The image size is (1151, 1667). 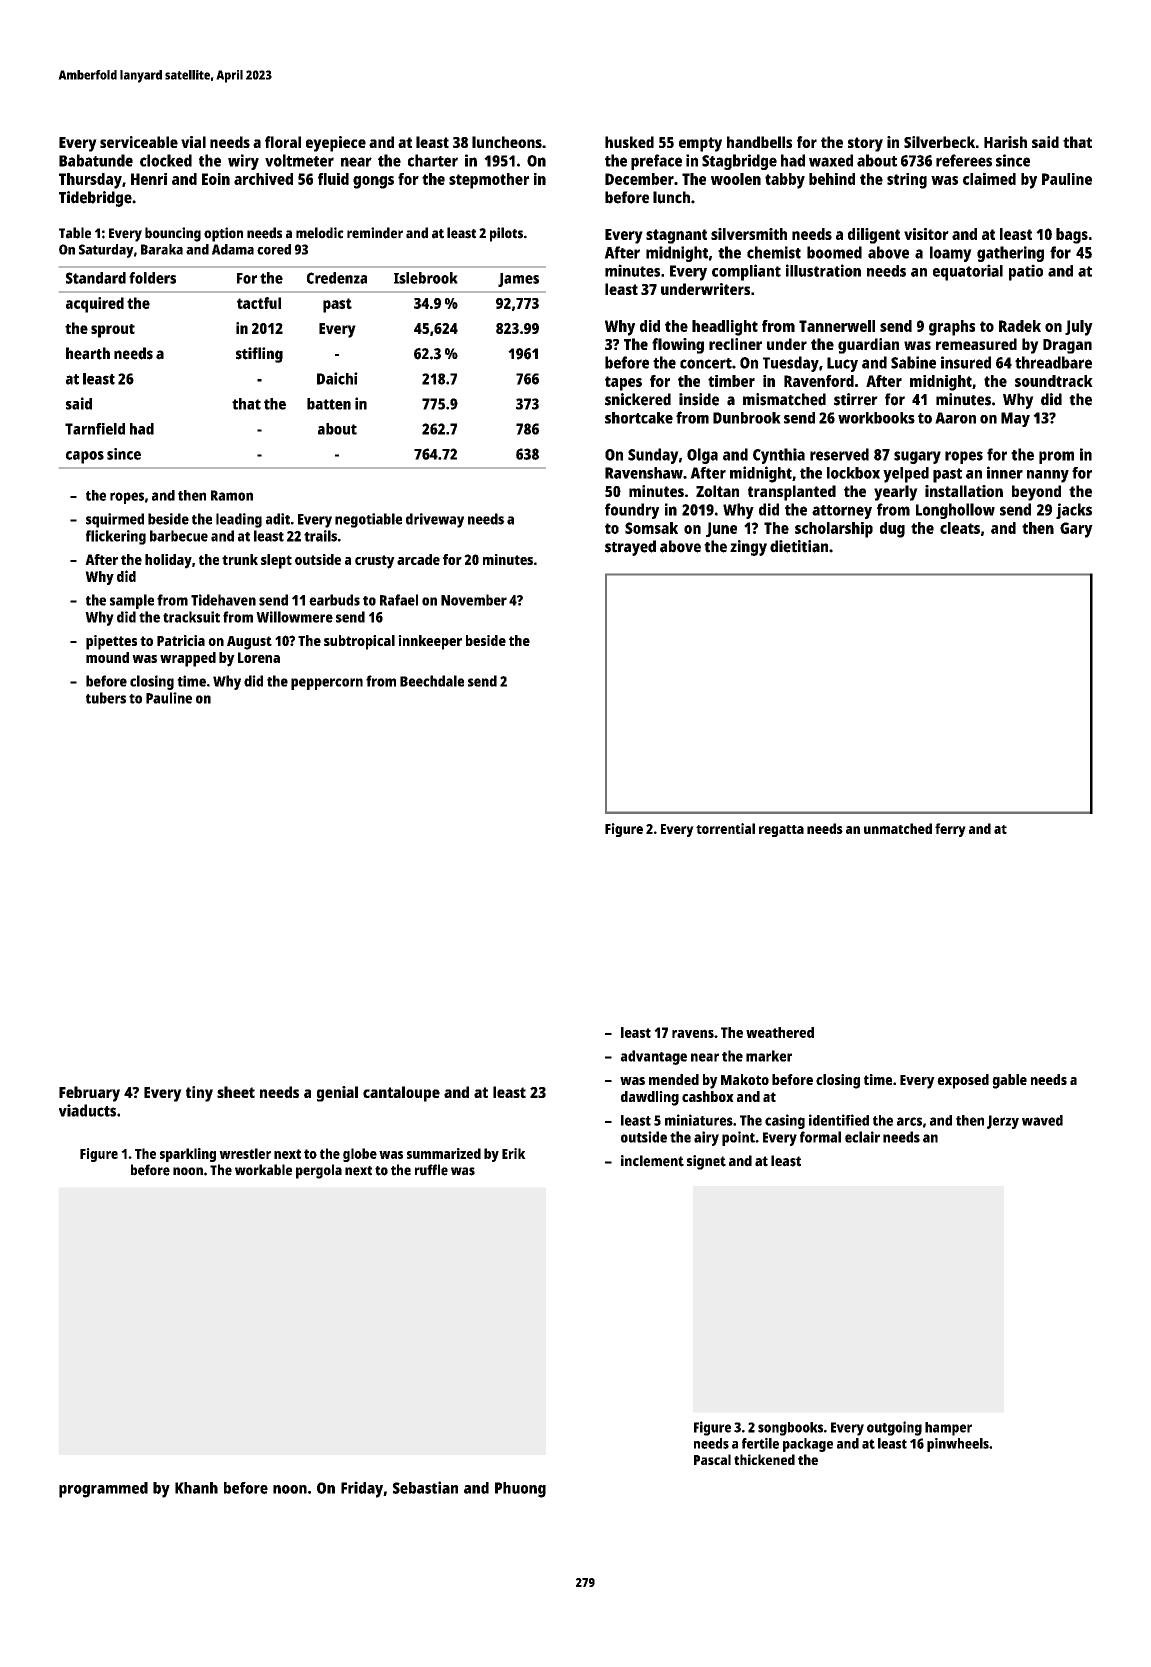 I want to click on snickered, so click(x=638, y=399).
